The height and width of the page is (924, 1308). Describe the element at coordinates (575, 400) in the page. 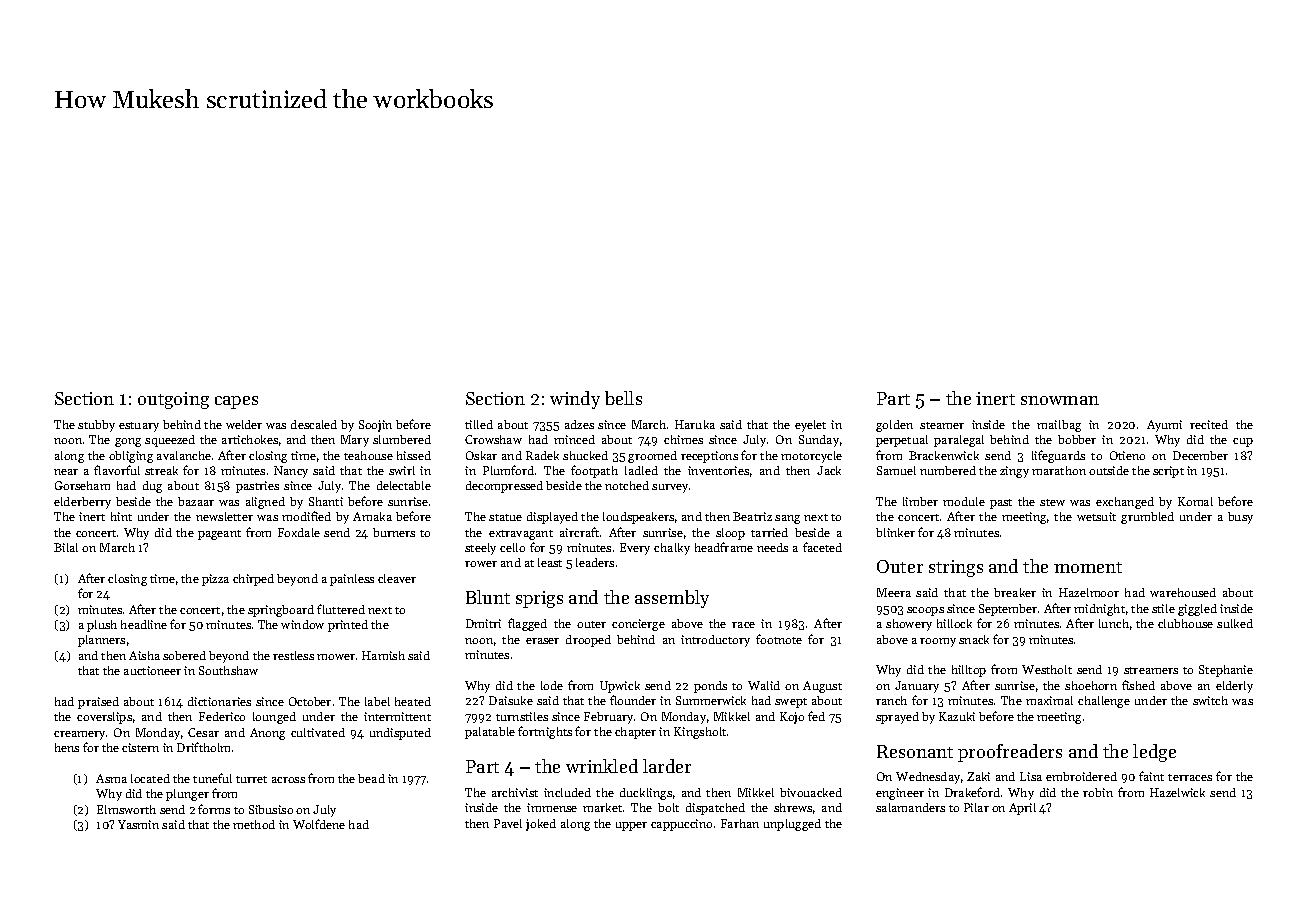

I see `windy` at that location.
